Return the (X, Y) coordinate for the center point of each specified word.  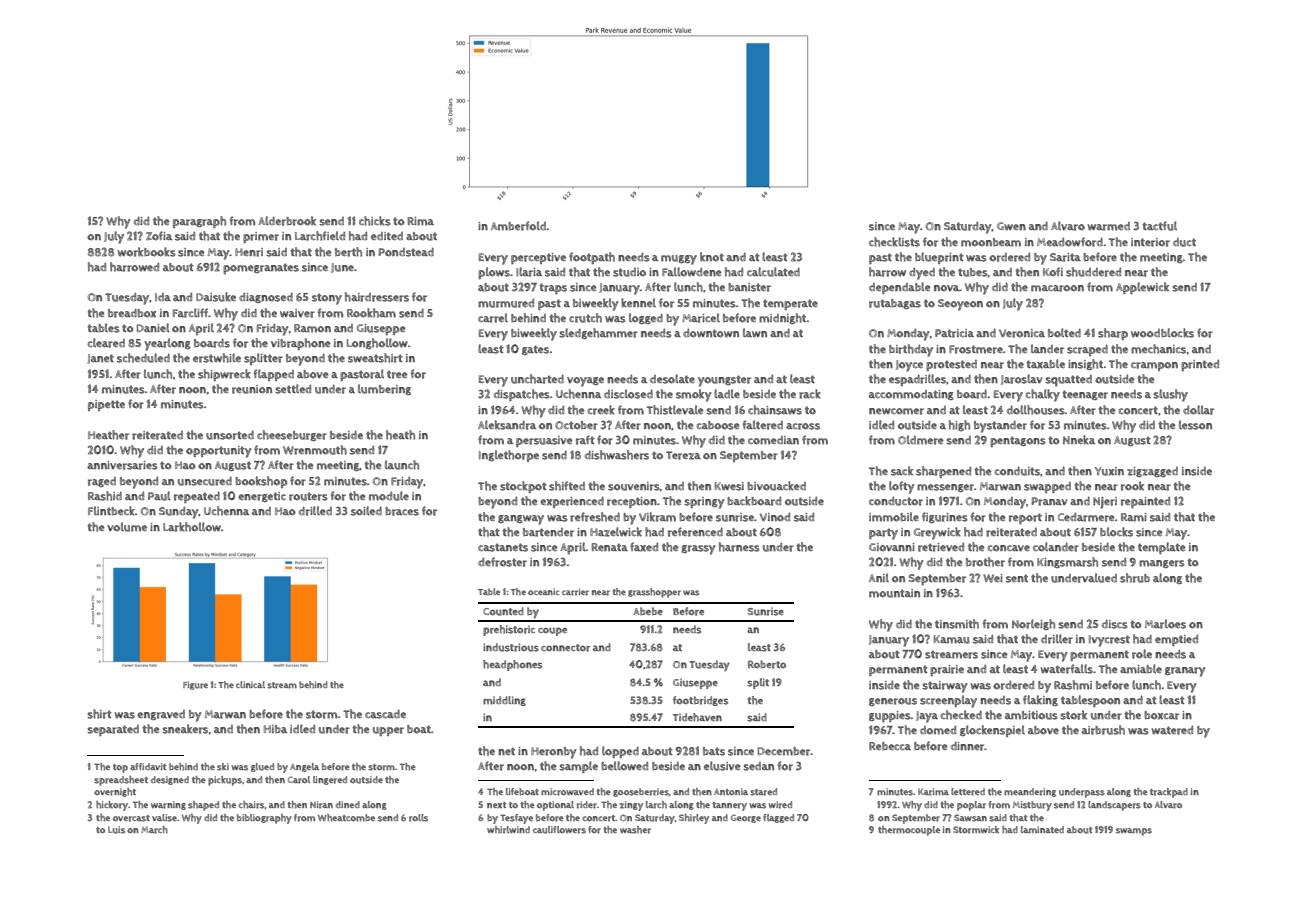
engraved (161, 715)
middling (504, 701)
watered (1172, 730)
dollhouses (1036, 410)
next (497, 805)
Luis (116, 830)
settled (293, 389)
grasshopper (654, 593)
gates (535, 350)
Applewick (1142, 288)
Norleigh (1033, 624)
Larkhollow (192, 527)
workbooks (146, 252)
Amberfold (518, 226)
